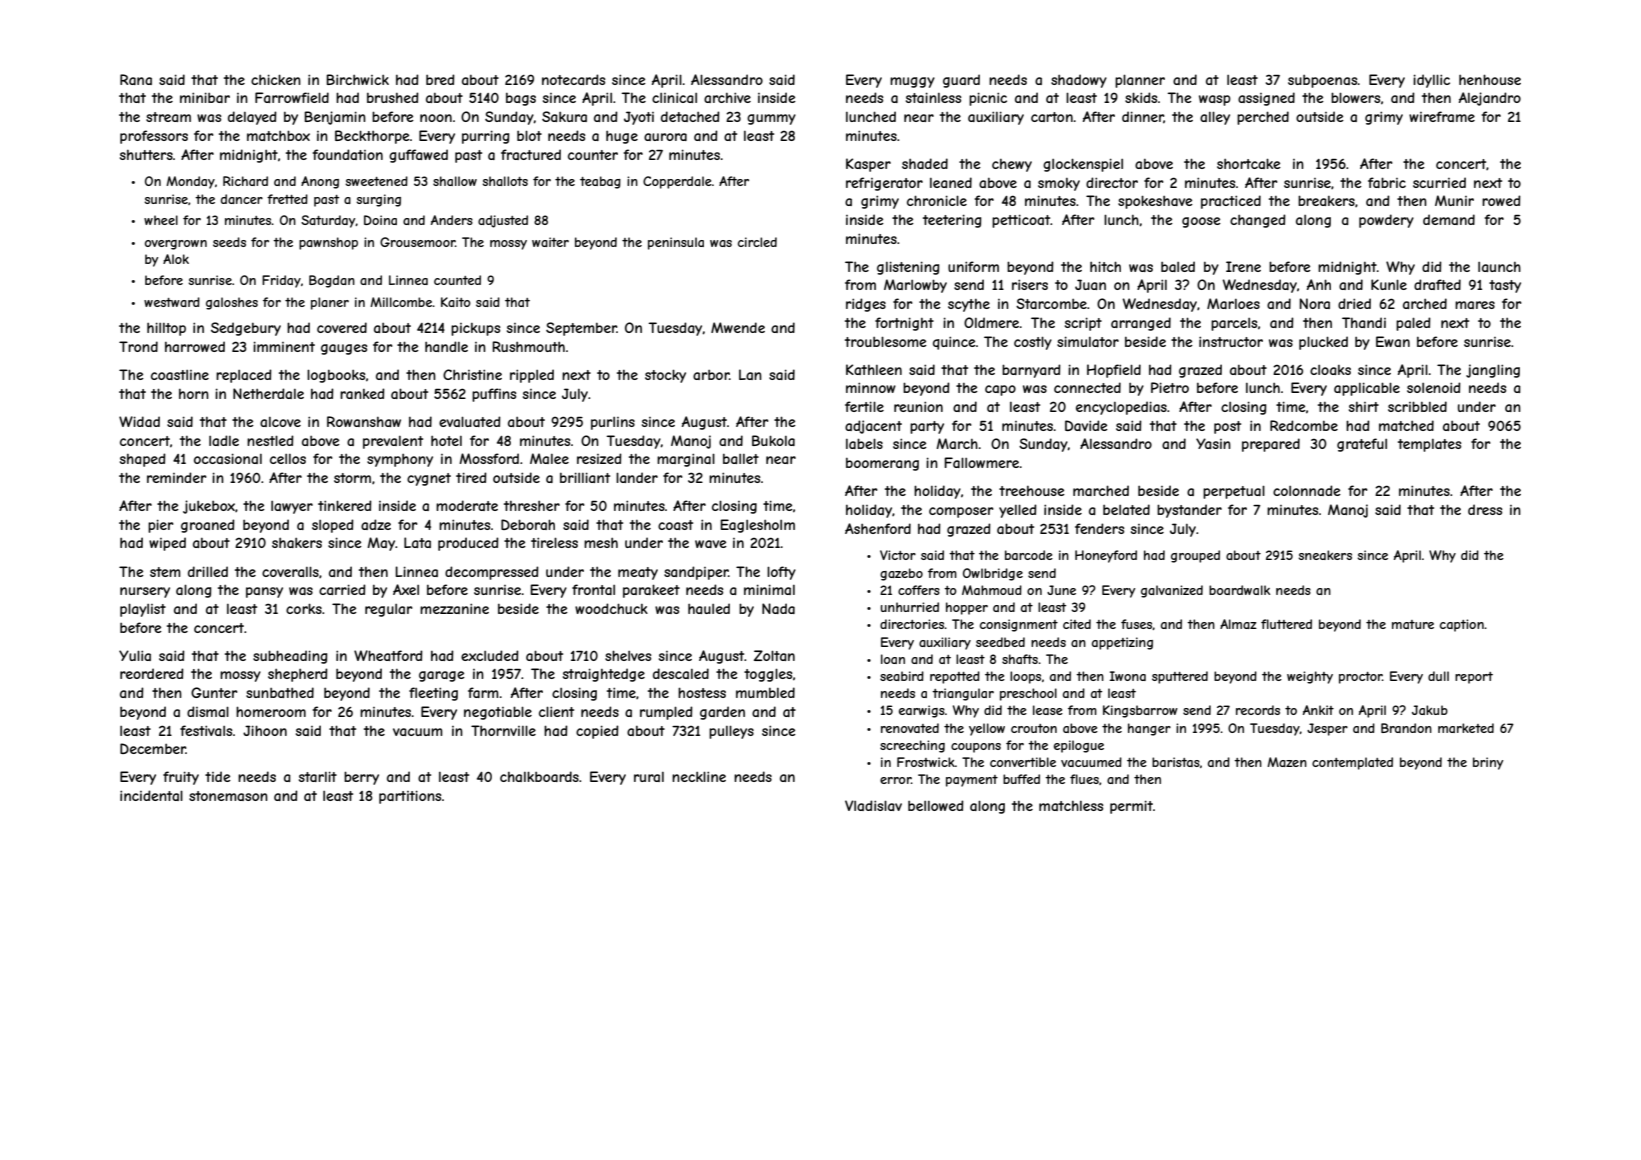  What do you see at coordinates (1325, 555) in the screenshot?
I see `sneakers` at bounding box center [1325, 555].
